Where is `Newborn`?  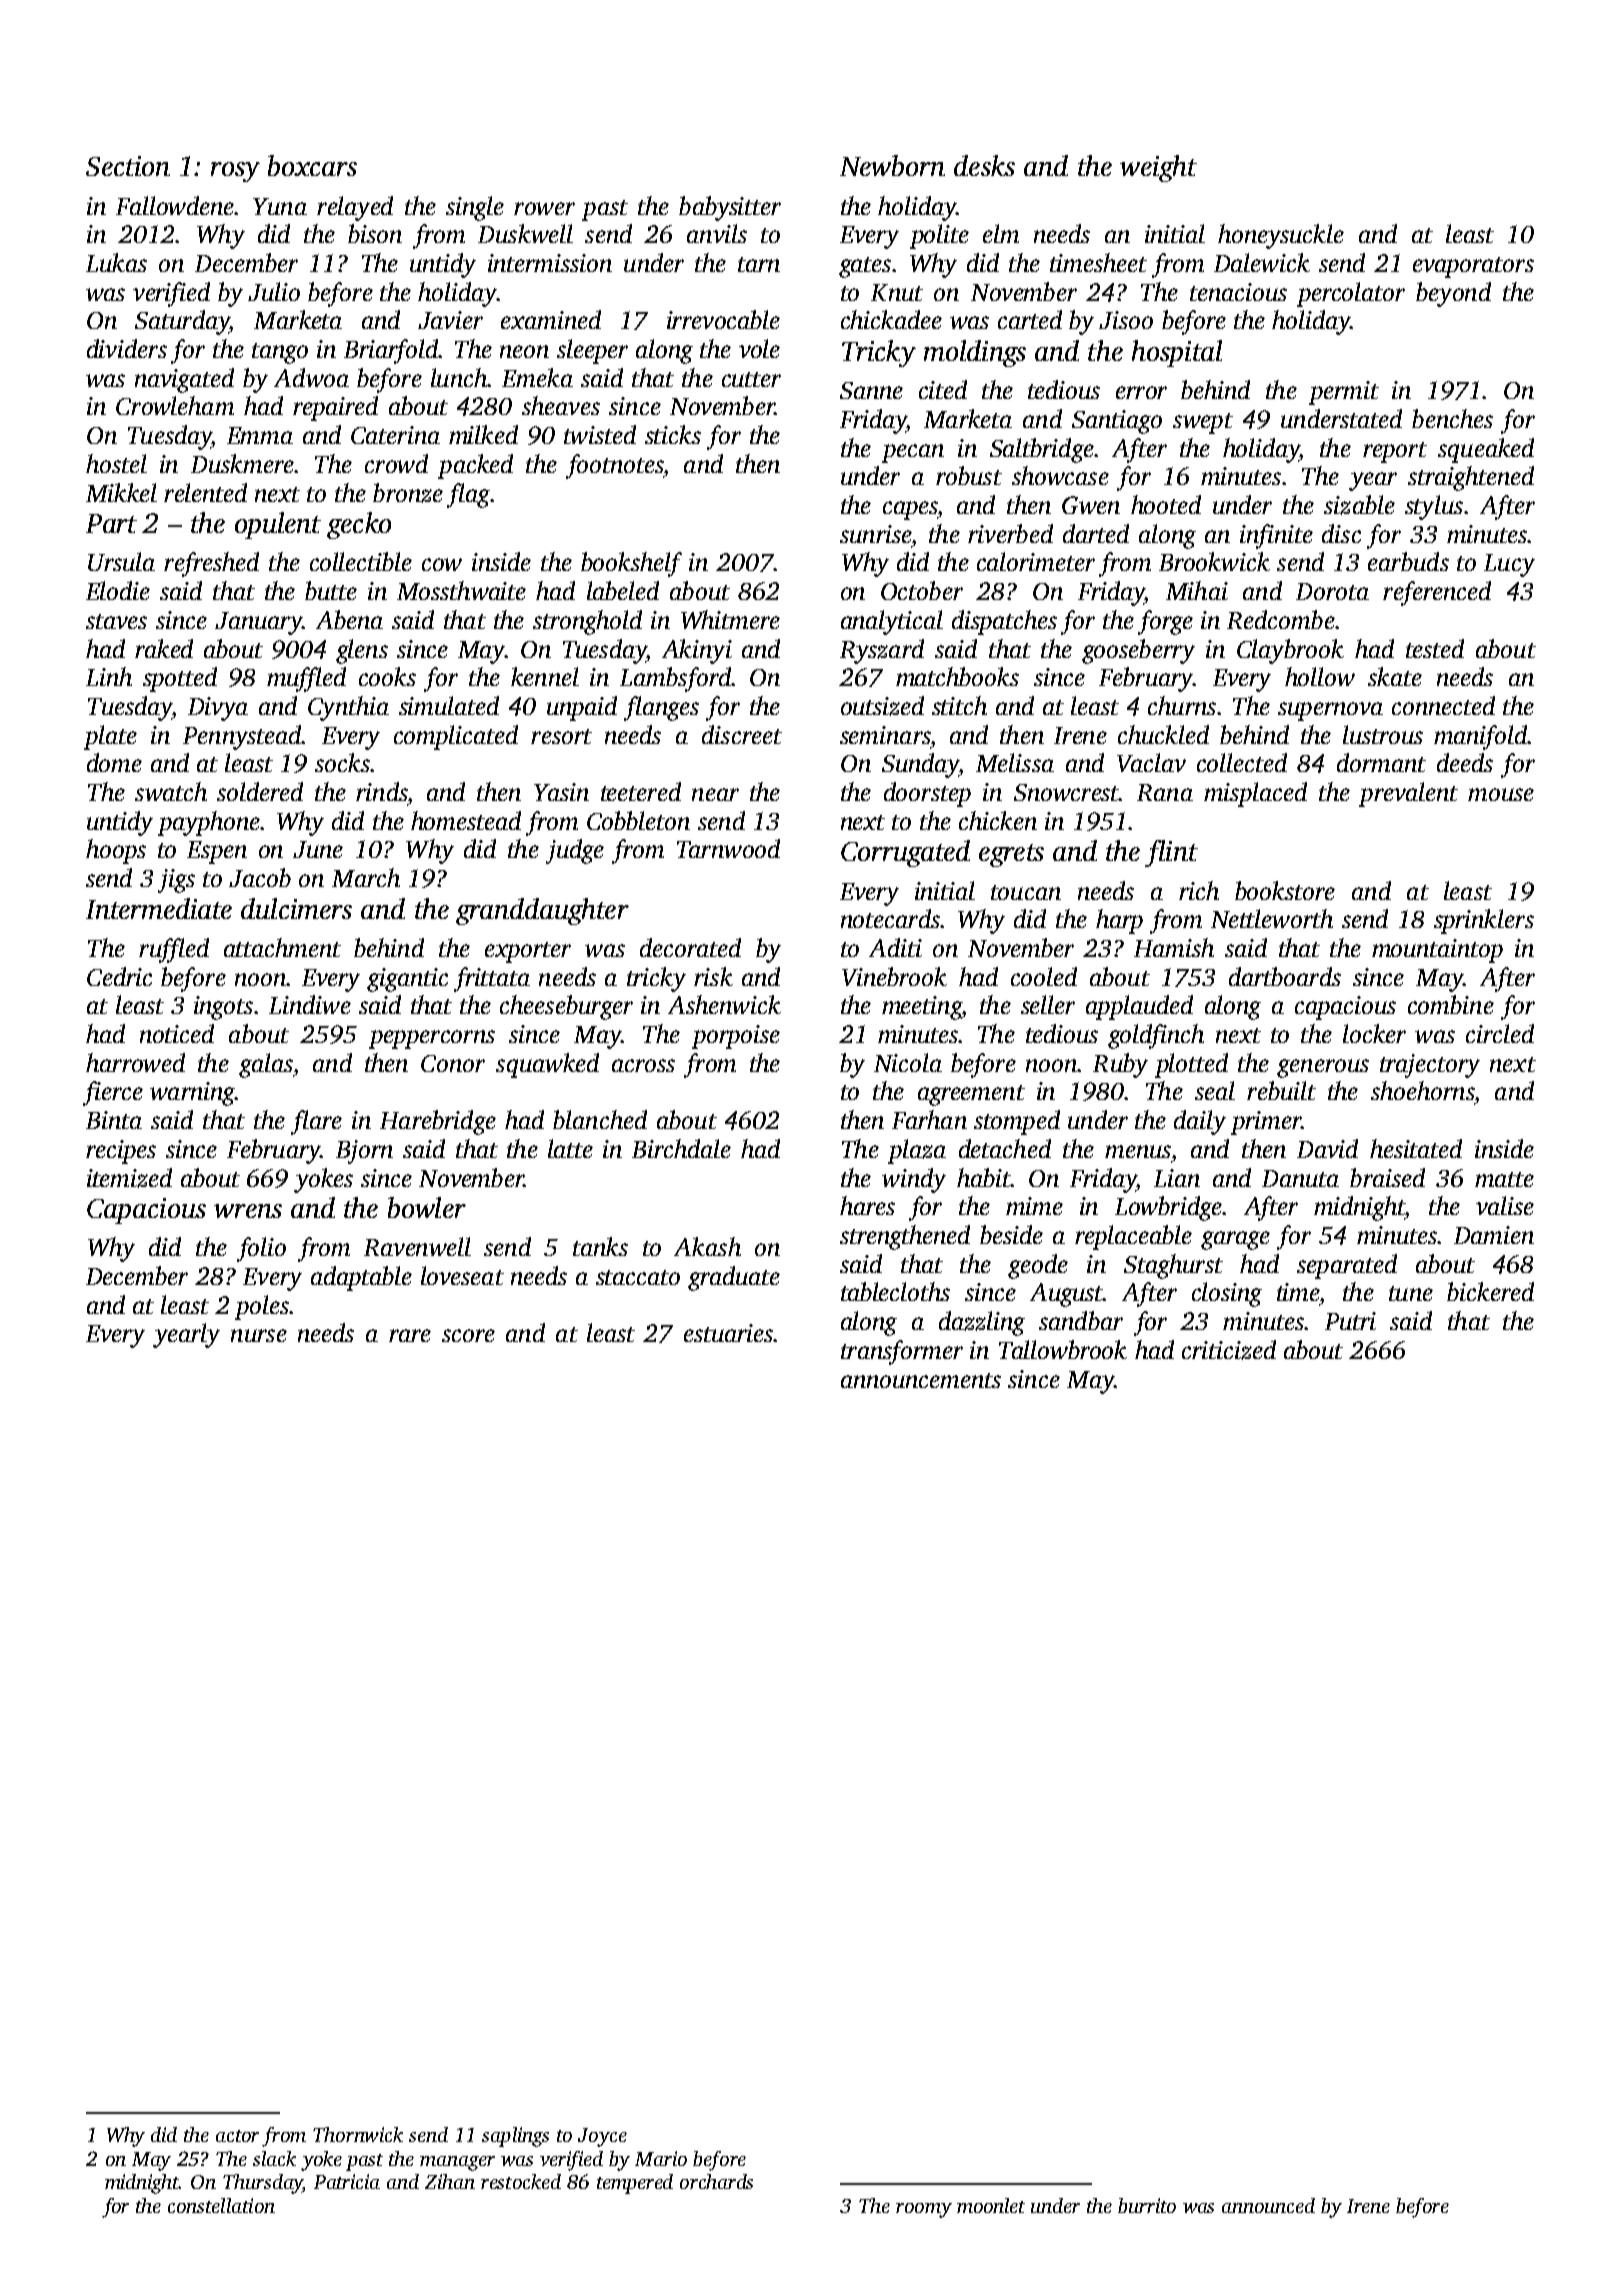 Newborn is located at coordinates (892, 165).
